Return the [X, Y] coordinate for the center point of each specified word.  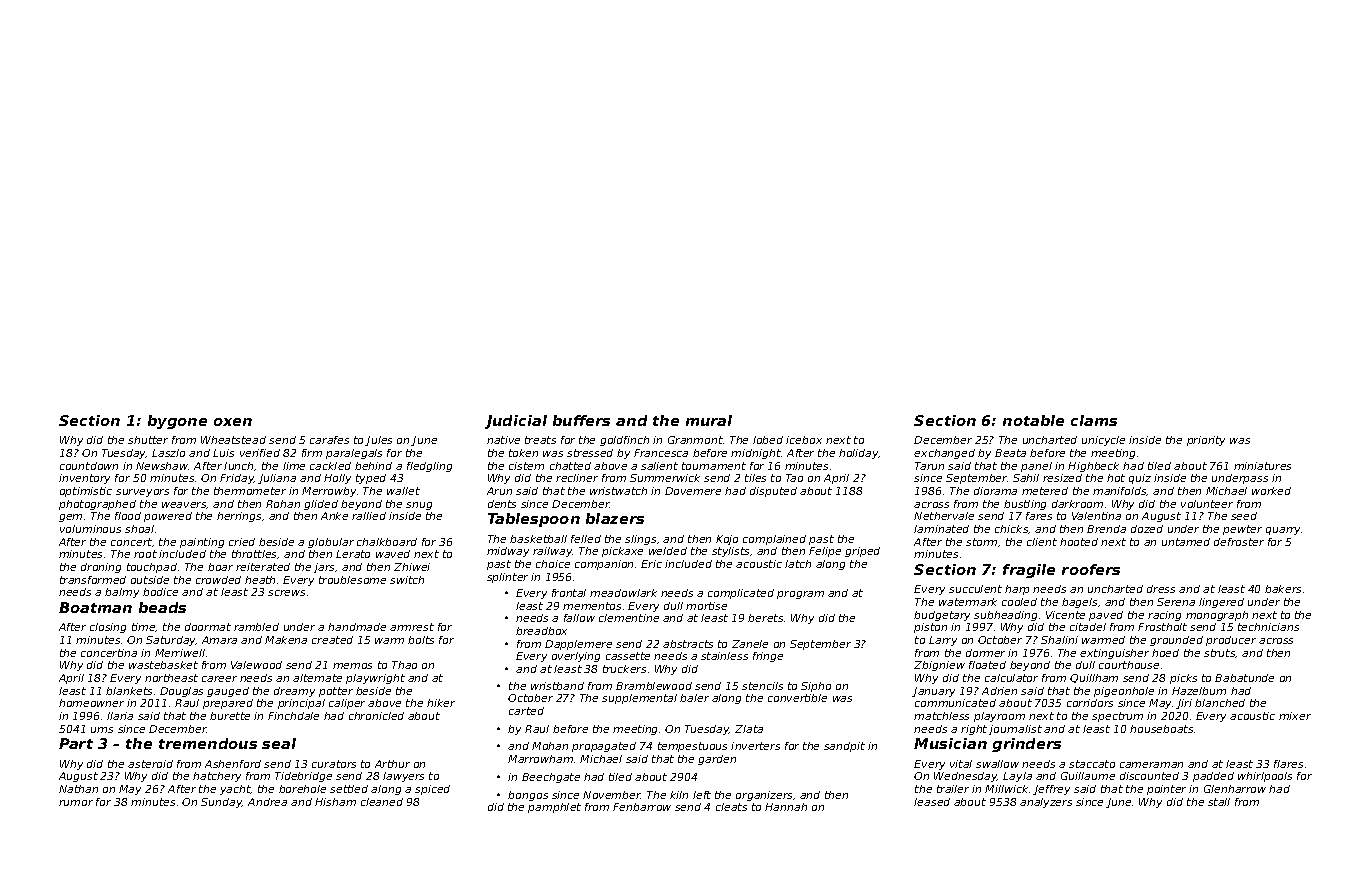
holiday [859, 454]
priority [1206, 441]
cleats [731, 807]
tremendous [208, 743]
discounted [1149, 776]
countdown [89, 466]
